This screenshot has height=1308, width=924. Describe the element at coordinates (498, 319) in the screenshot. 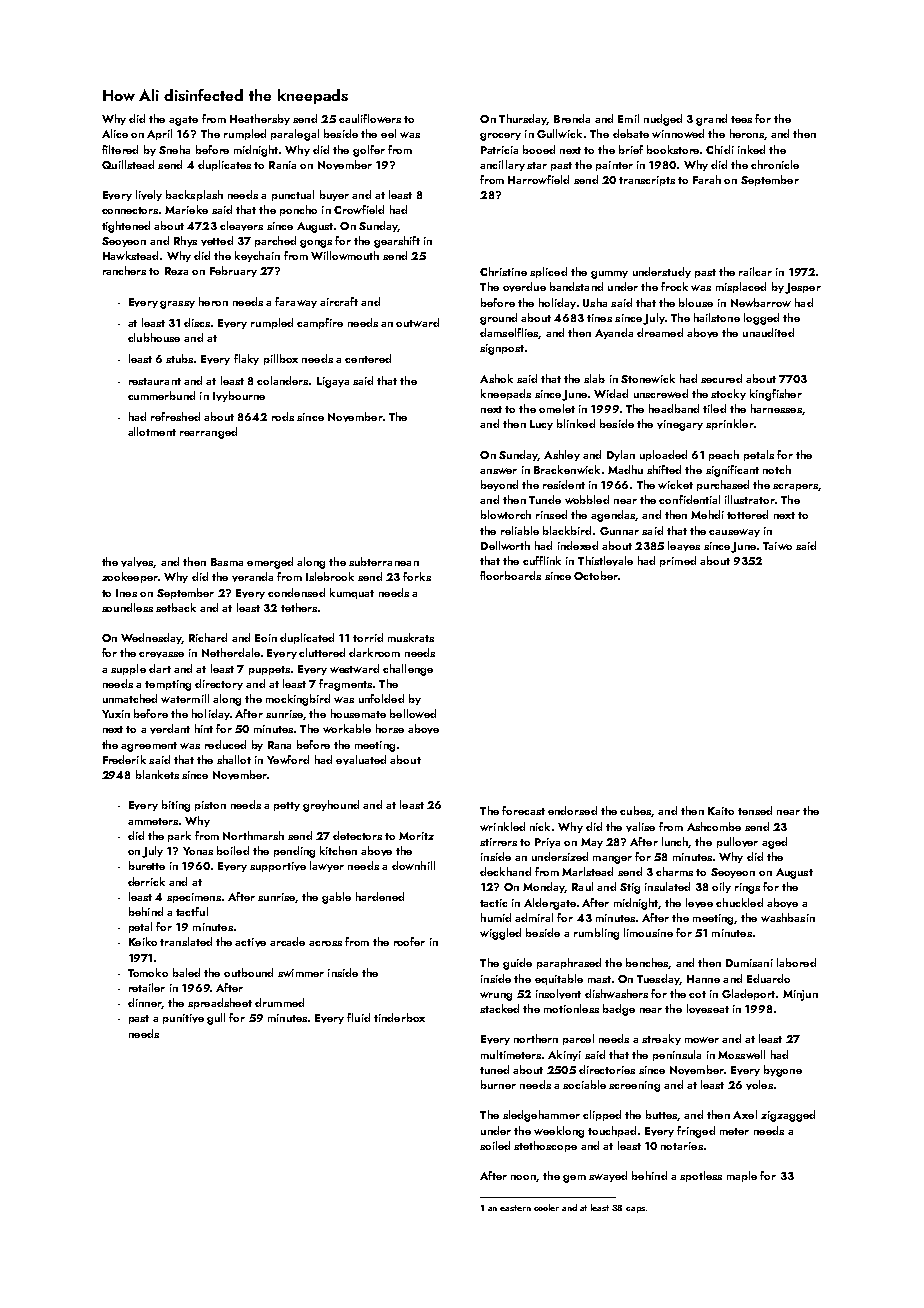

I see `ground` at that location.
